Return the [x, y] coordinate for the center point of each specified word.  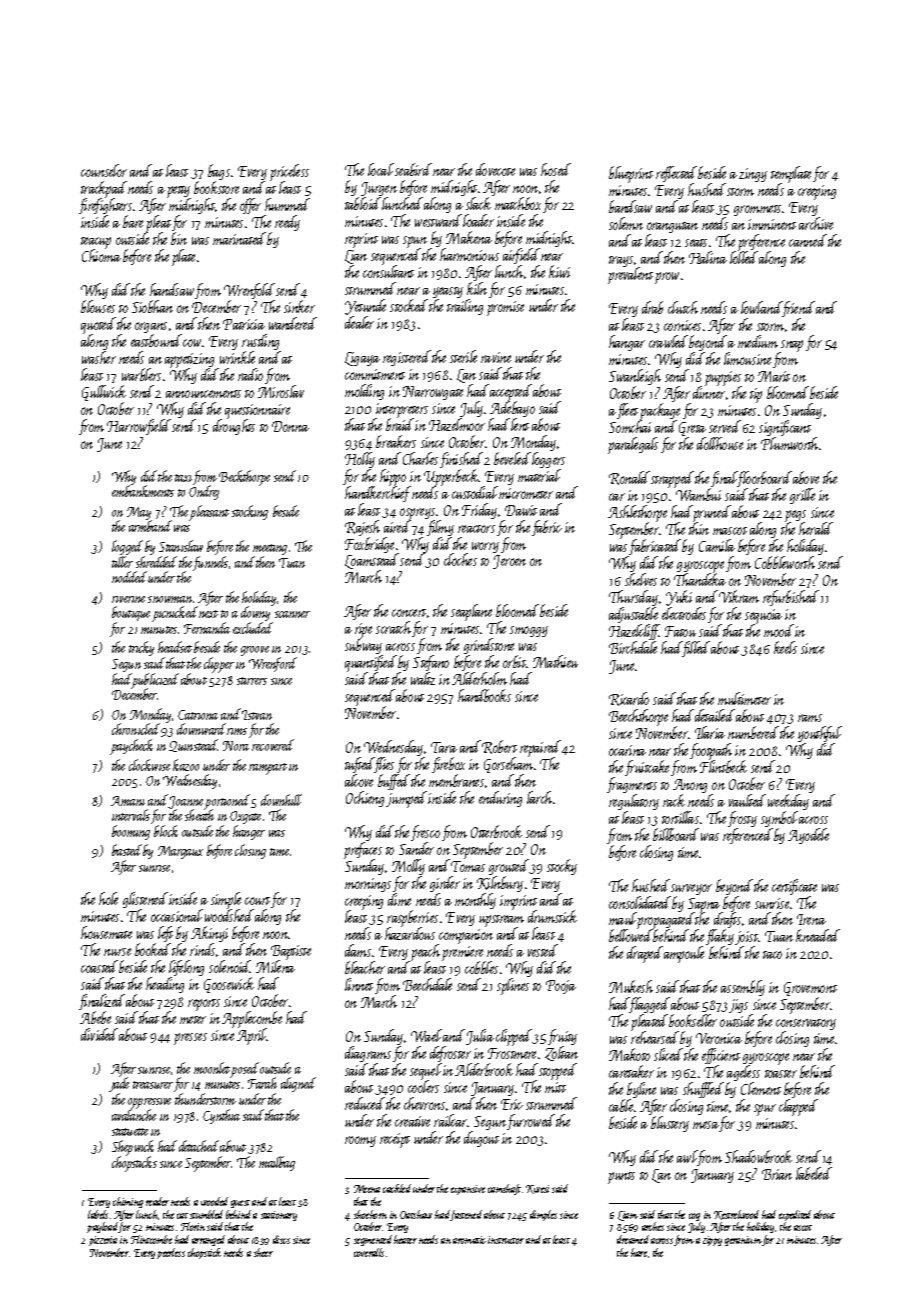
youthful [820, 734]
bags [219, 173]
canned [808, 240]
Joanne [187, 803]
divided [99, 1034]
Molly [408, 867]
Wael [426, 1035]
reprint [361, 240]
